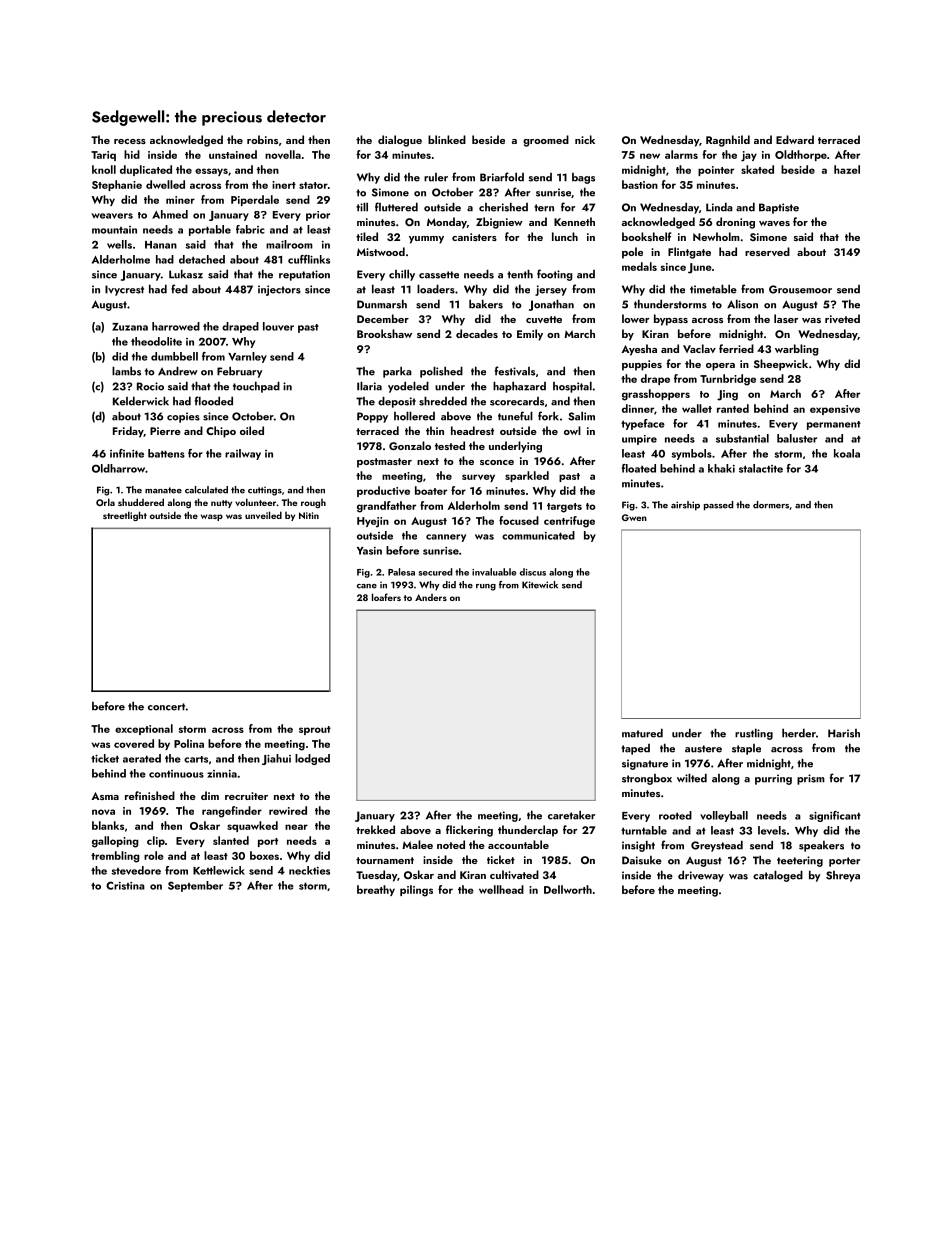 Image resolution: width=952 pixels, height=1233 pixels. I want to click on recess, so click(130, 141).
